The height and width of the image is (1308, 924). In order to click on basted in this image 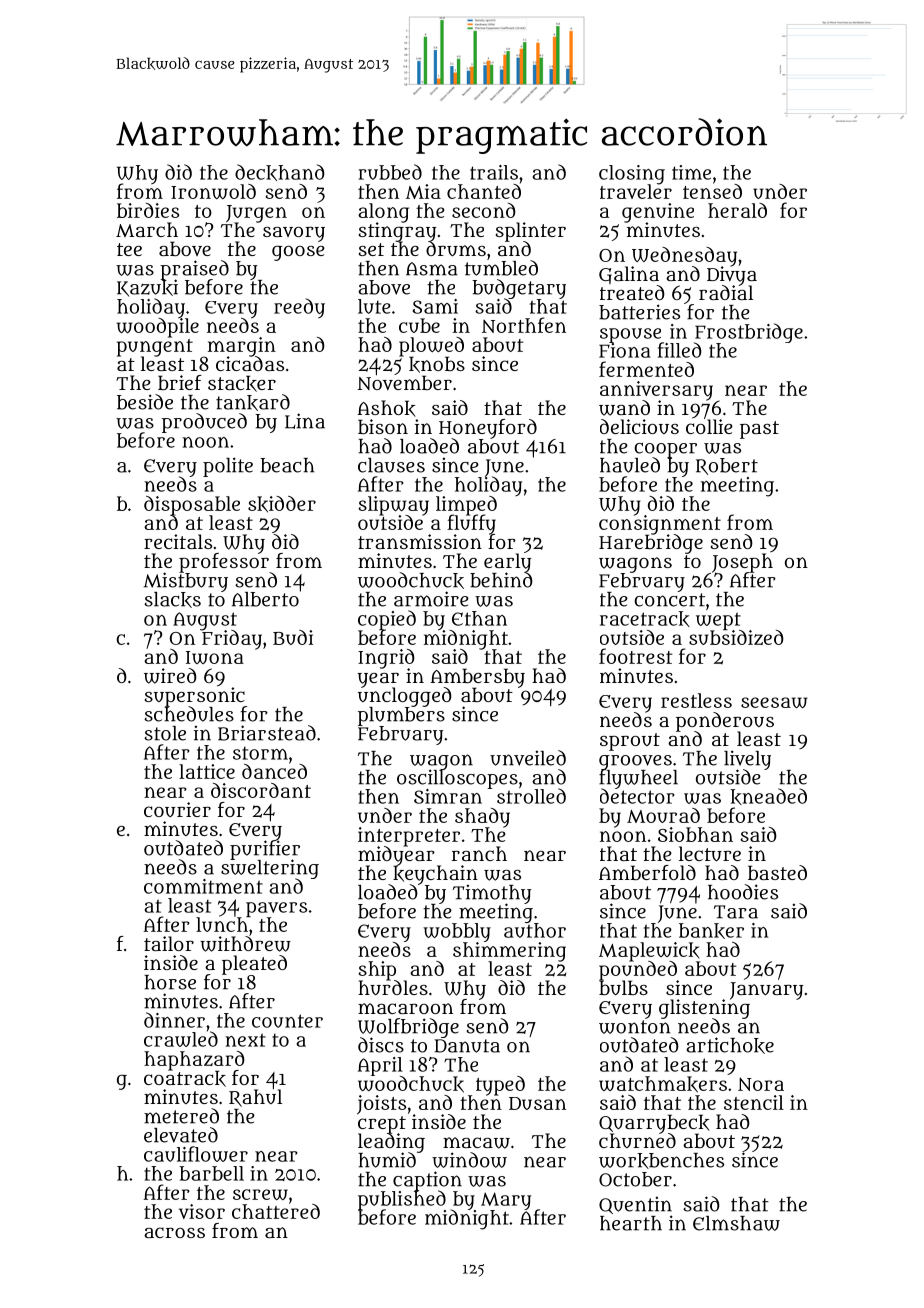, I will do `click(777, 872)`.
